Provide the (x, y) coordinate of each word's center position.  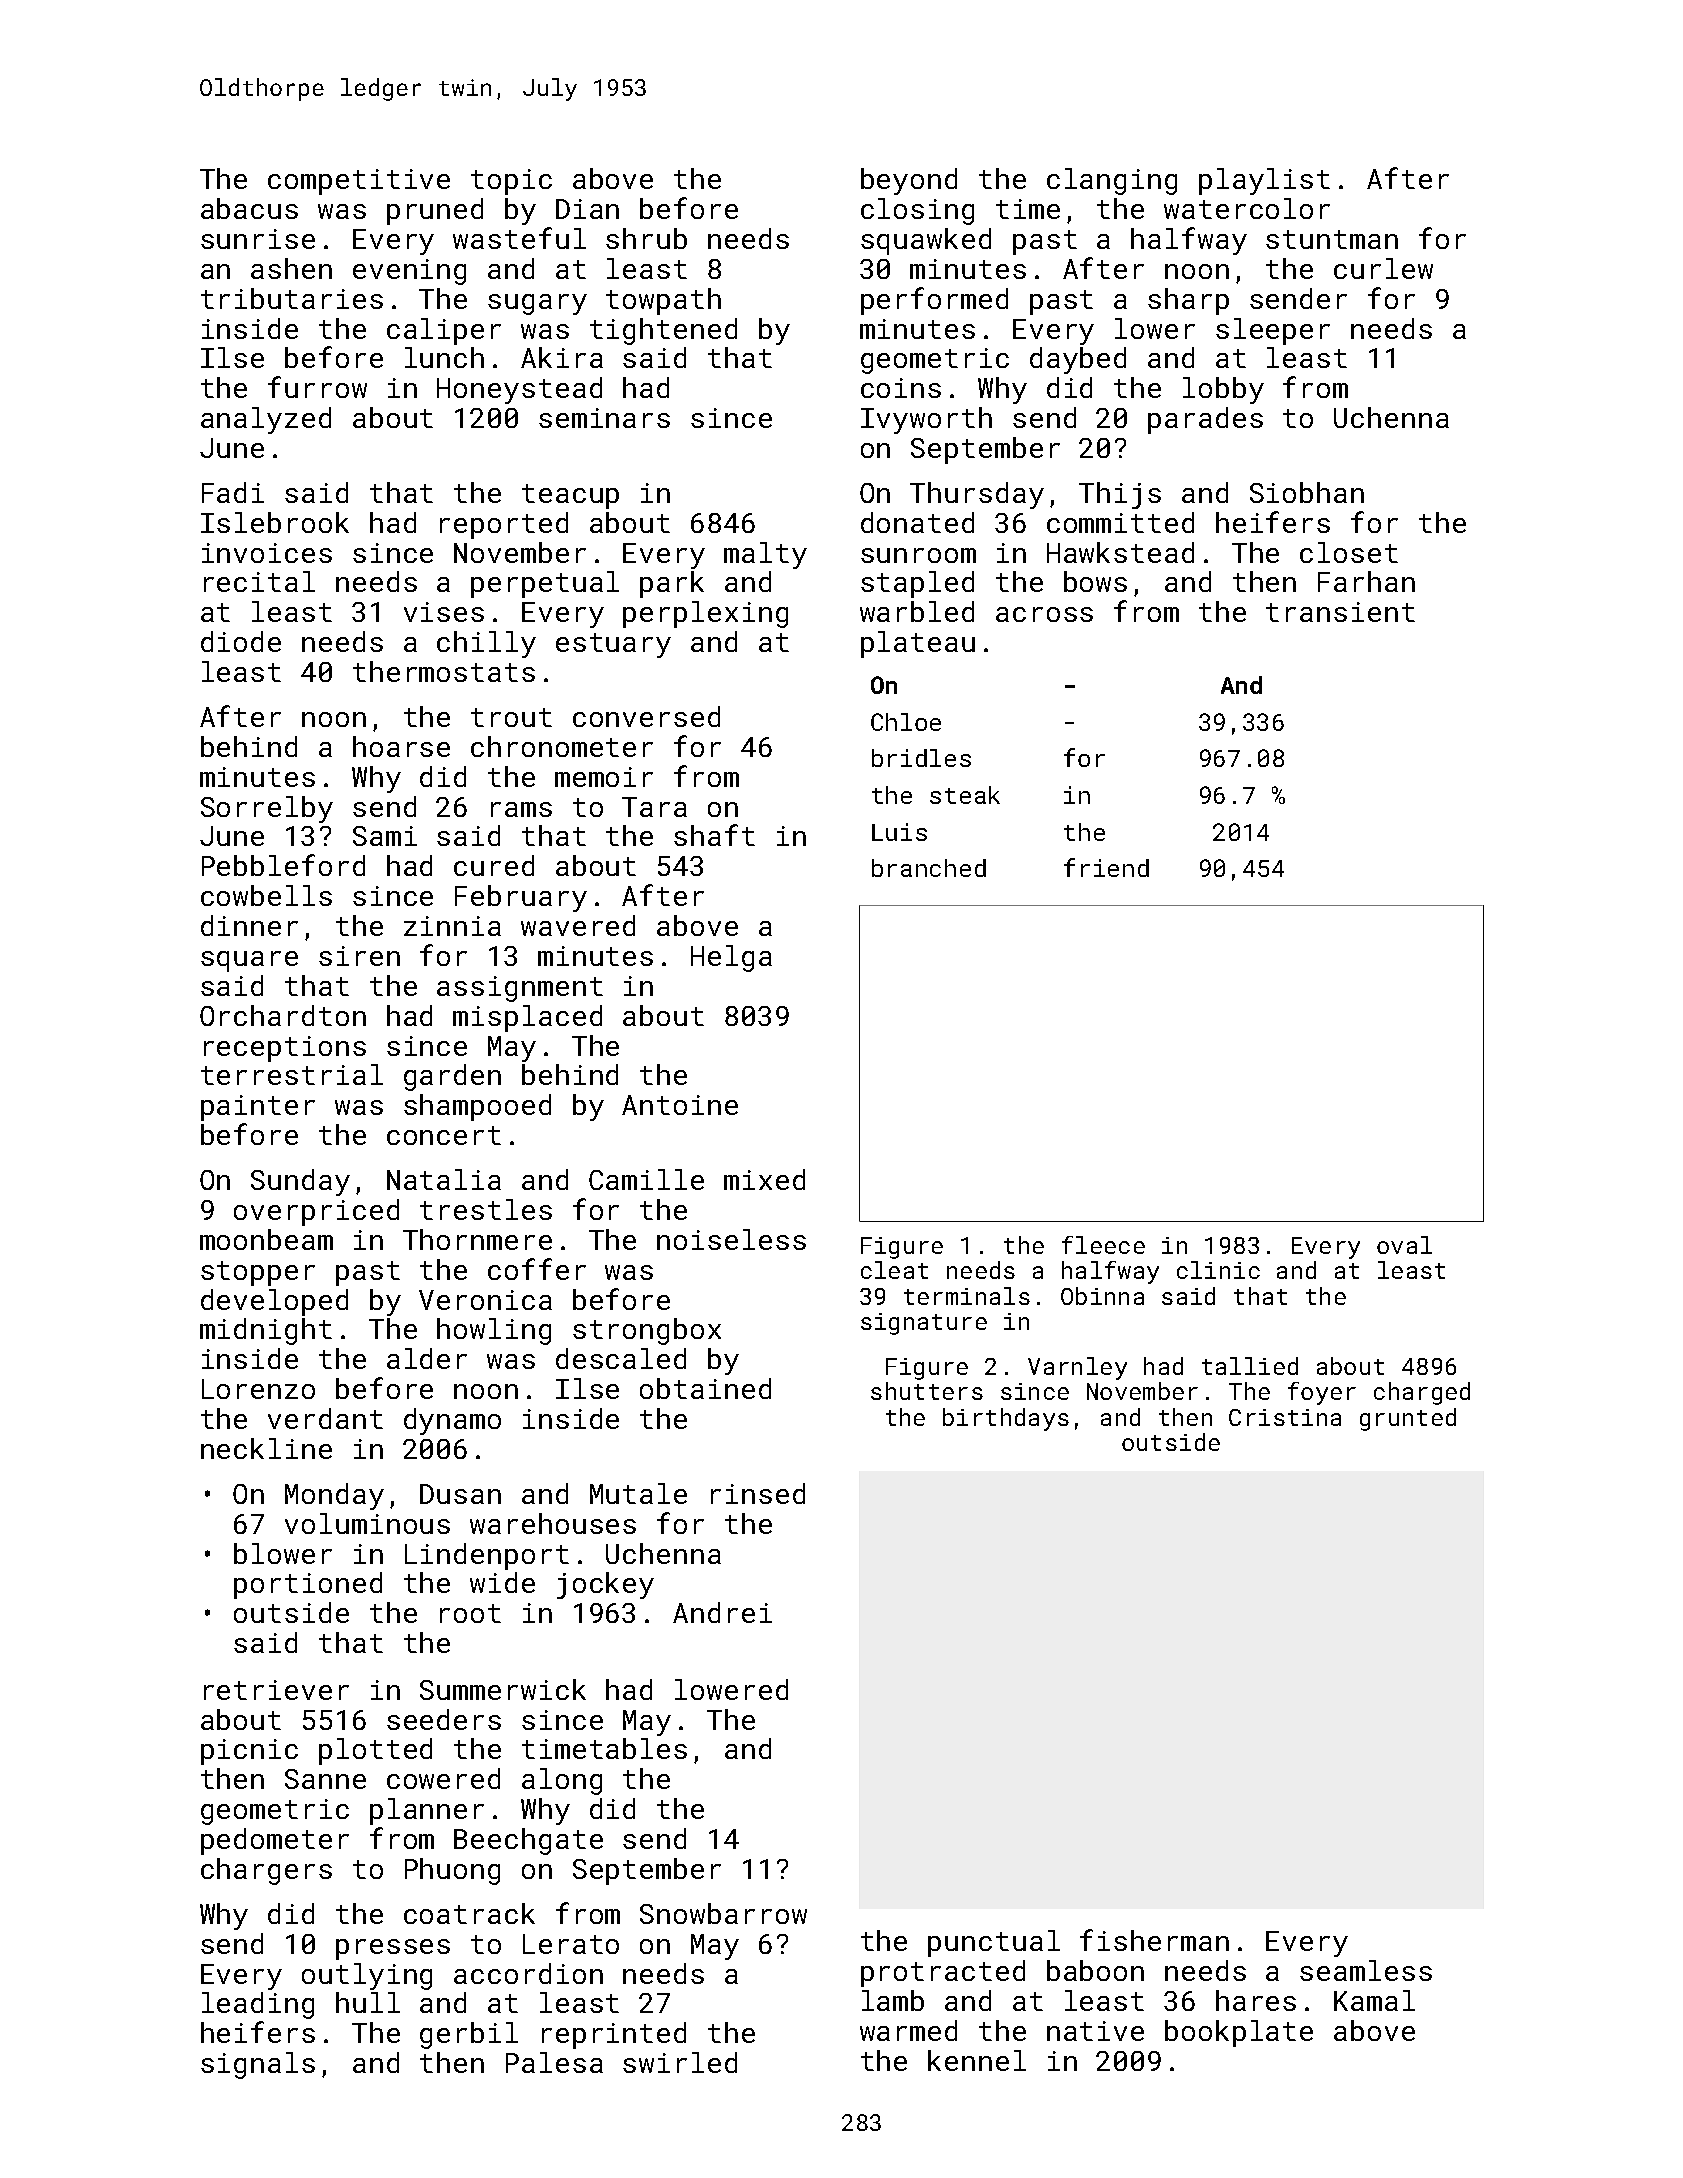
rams (521, 809)
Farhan (1366, 581)
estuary (613, 645)
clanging (1112, 181)
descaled (621, 1358)
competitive (359, 182)
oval (1404, 1245)
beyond (909, 181)
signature (924, 1324)
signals (258, 2065)
